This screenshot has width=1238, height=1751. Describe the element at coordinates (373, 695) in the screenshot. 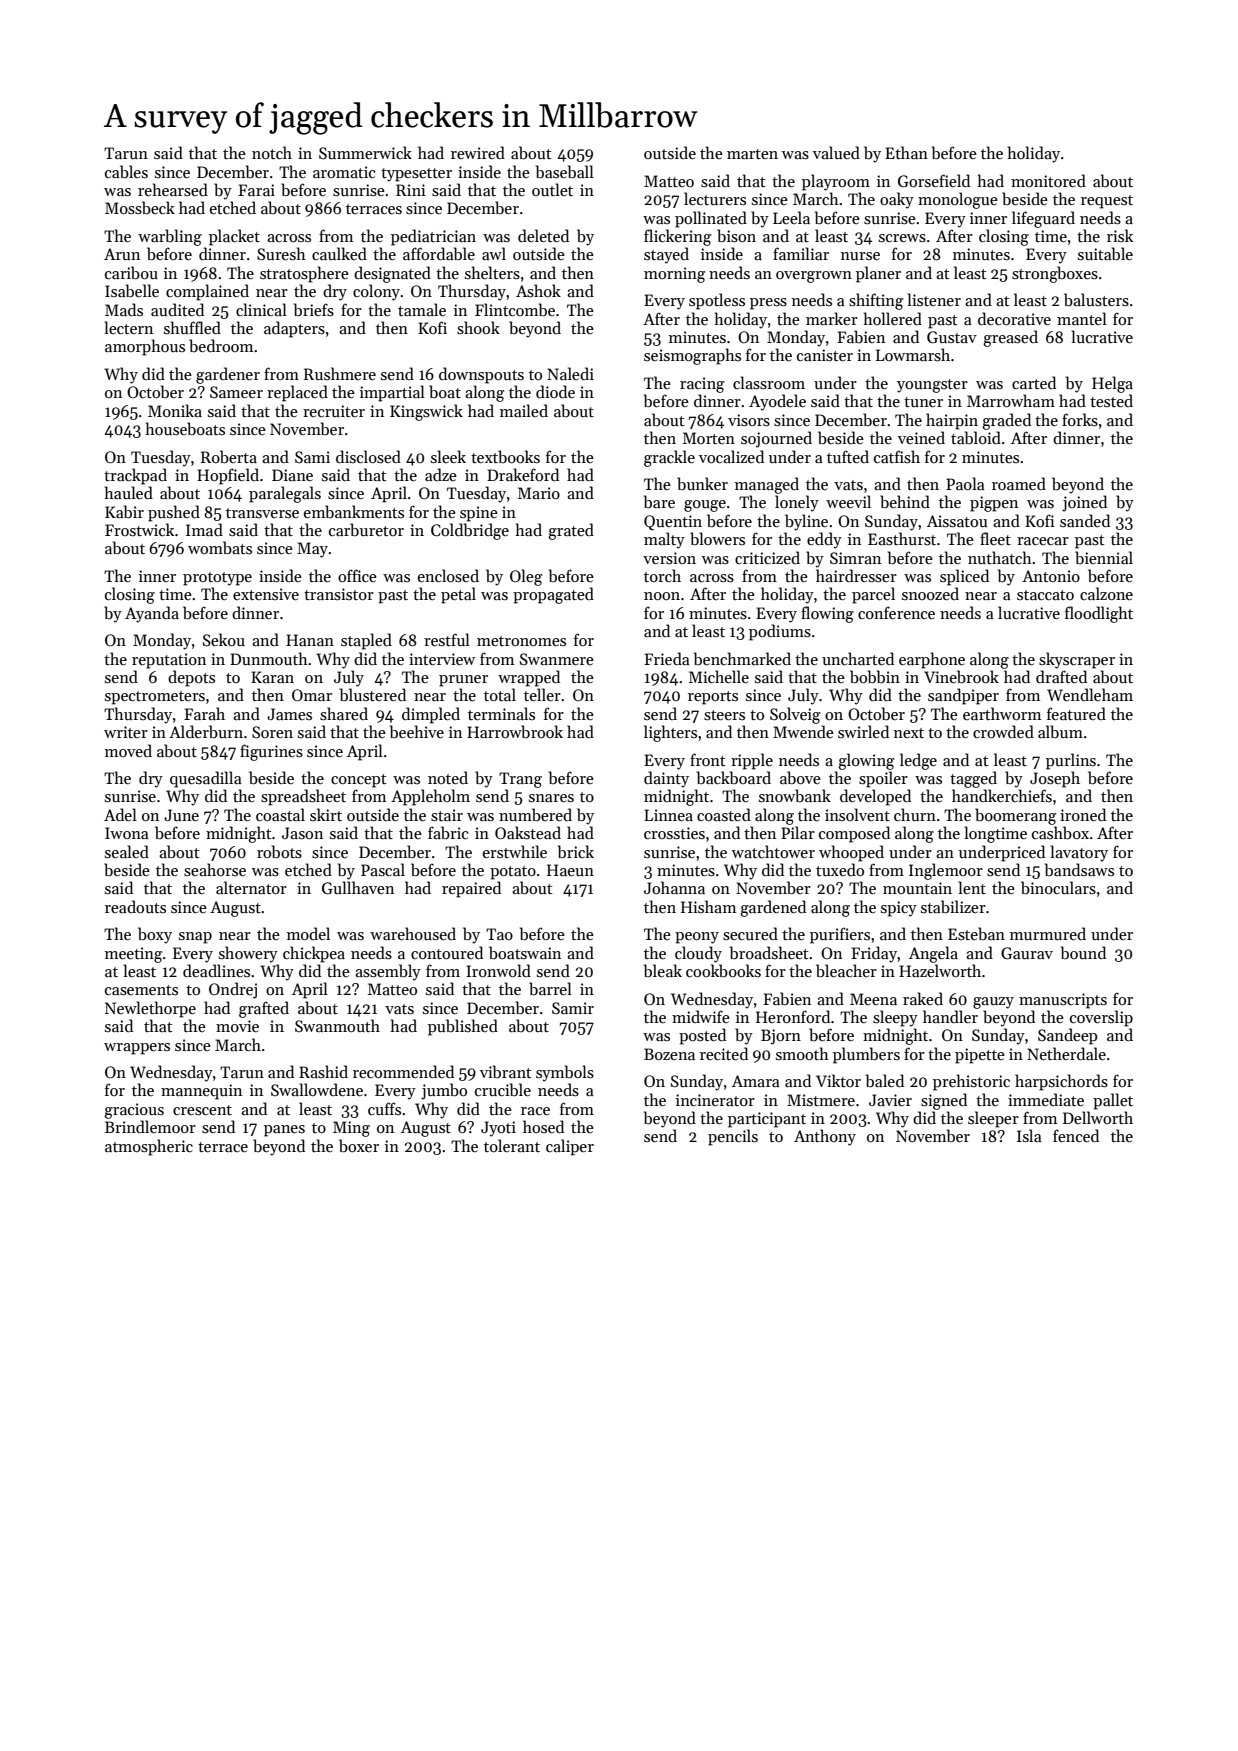

I see `blustered` at that location.
